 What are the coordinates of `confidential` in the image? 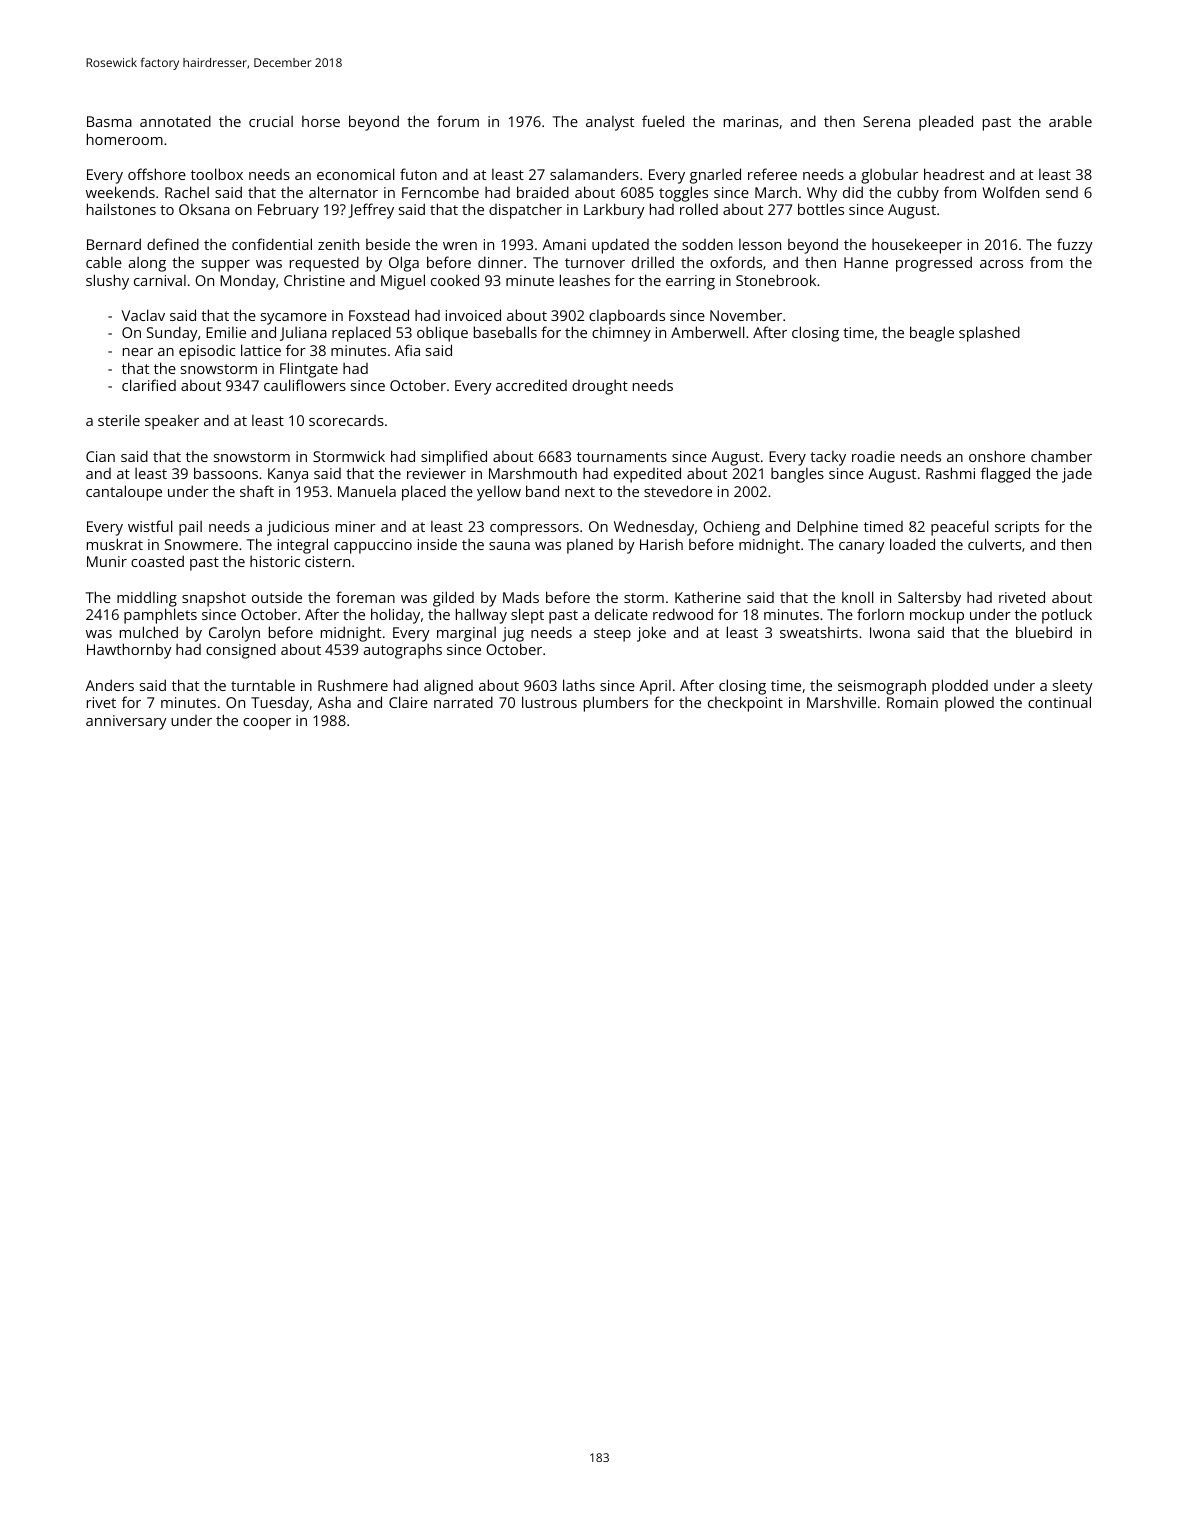 It's located at (272, 244).
